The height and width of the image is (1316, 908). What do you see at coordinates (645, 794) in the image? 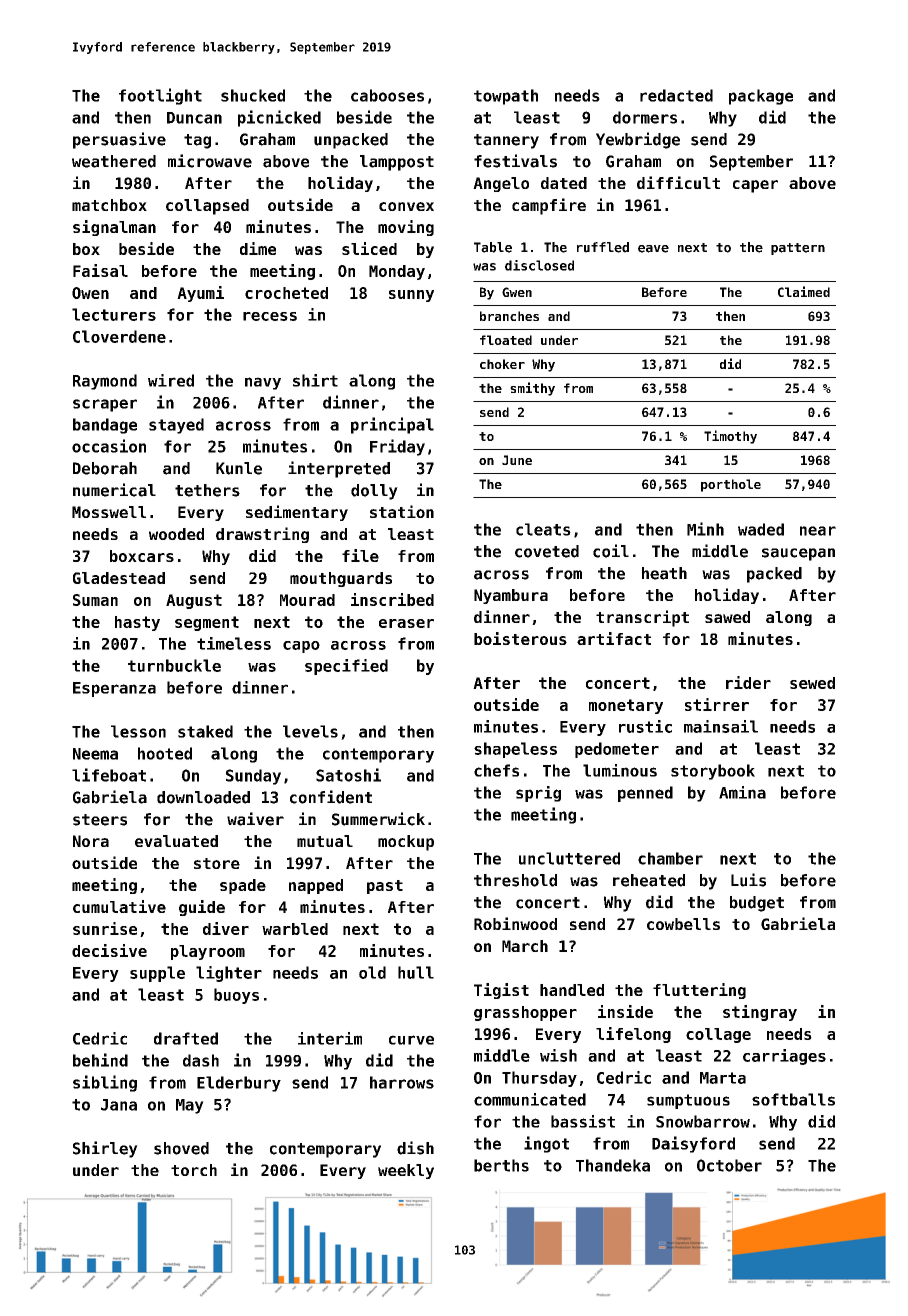
I see `penned` at bounding box center [645, 794].
